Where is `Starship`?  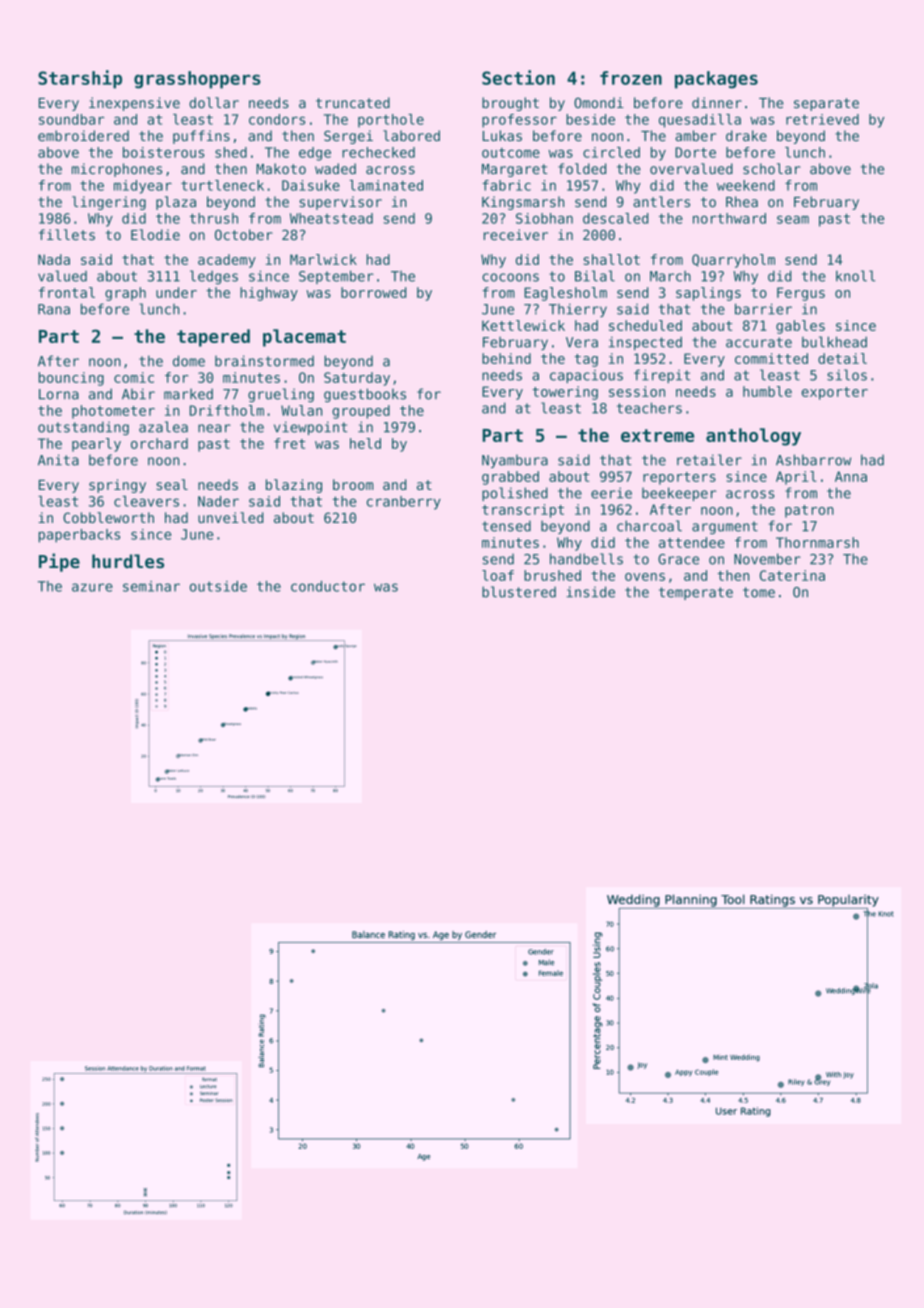
Starship is located at coordinates (80, 79).
